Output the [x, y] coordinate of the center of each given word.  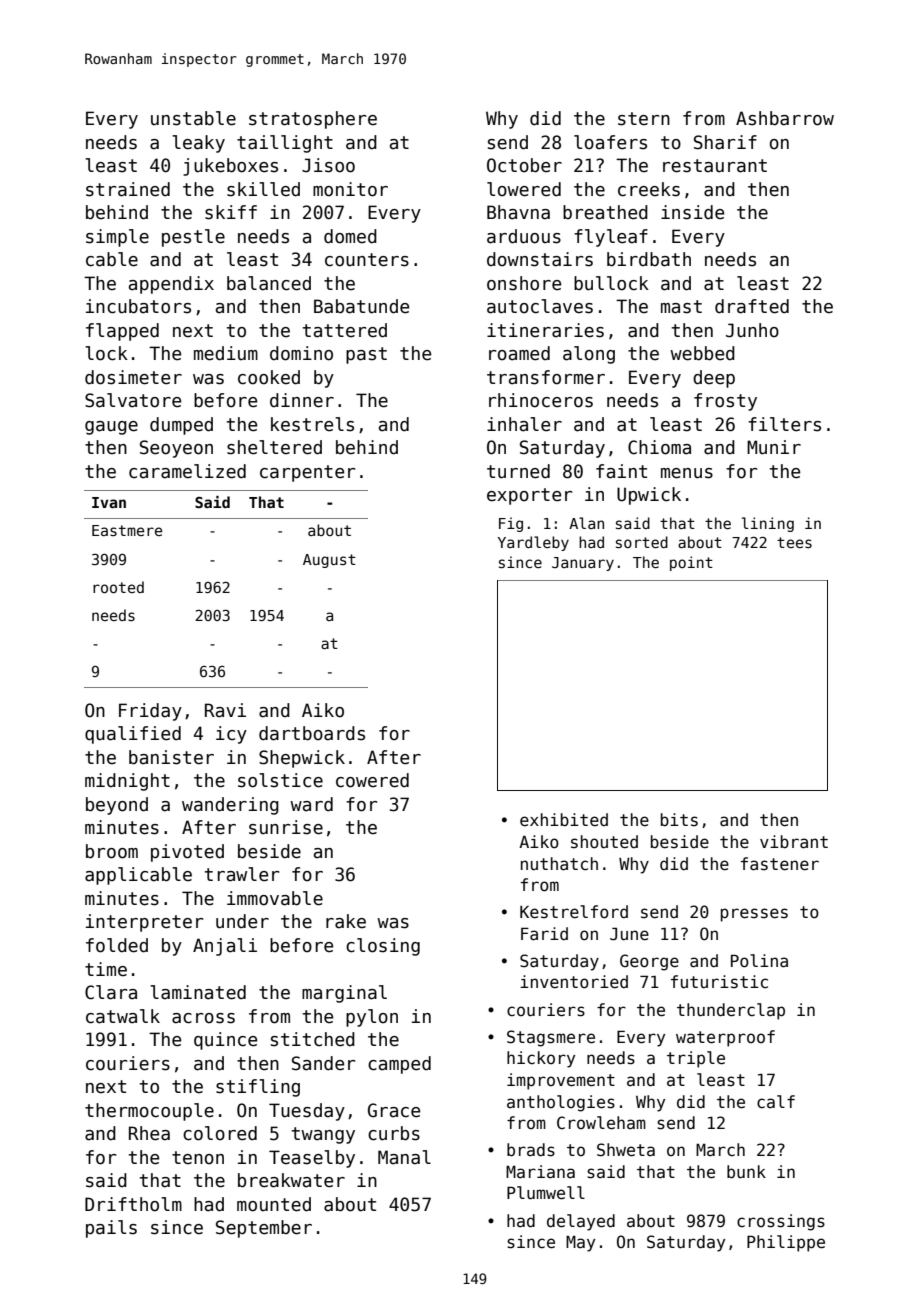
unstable [193, 118]
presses [754, 915]
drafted [752, 306]
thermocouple [149, 1112]
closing [383, 947]
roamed [519, 353]
